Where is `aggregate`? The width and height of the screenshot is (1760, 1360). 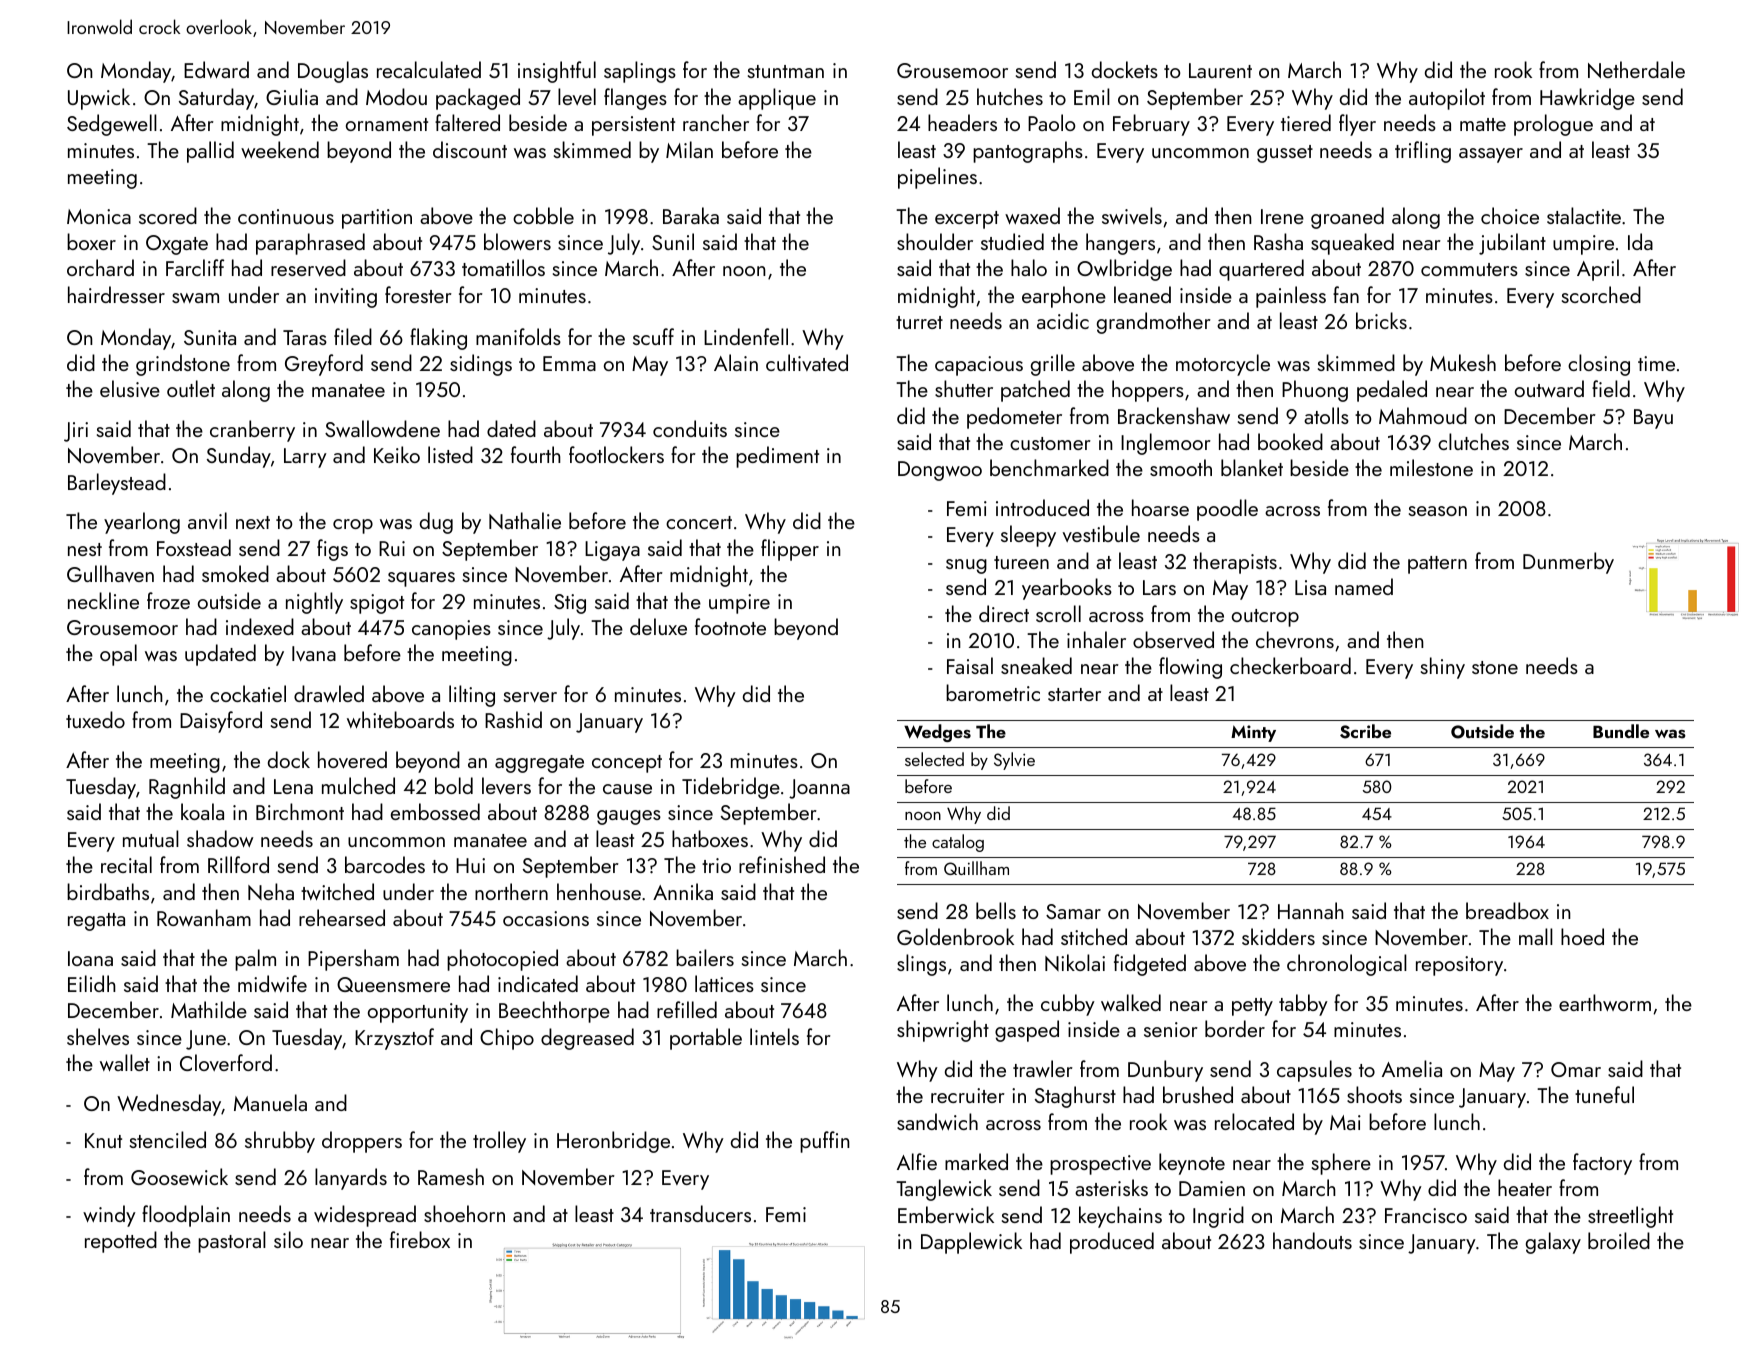 aggregate is located at coordinates (539, 764).
